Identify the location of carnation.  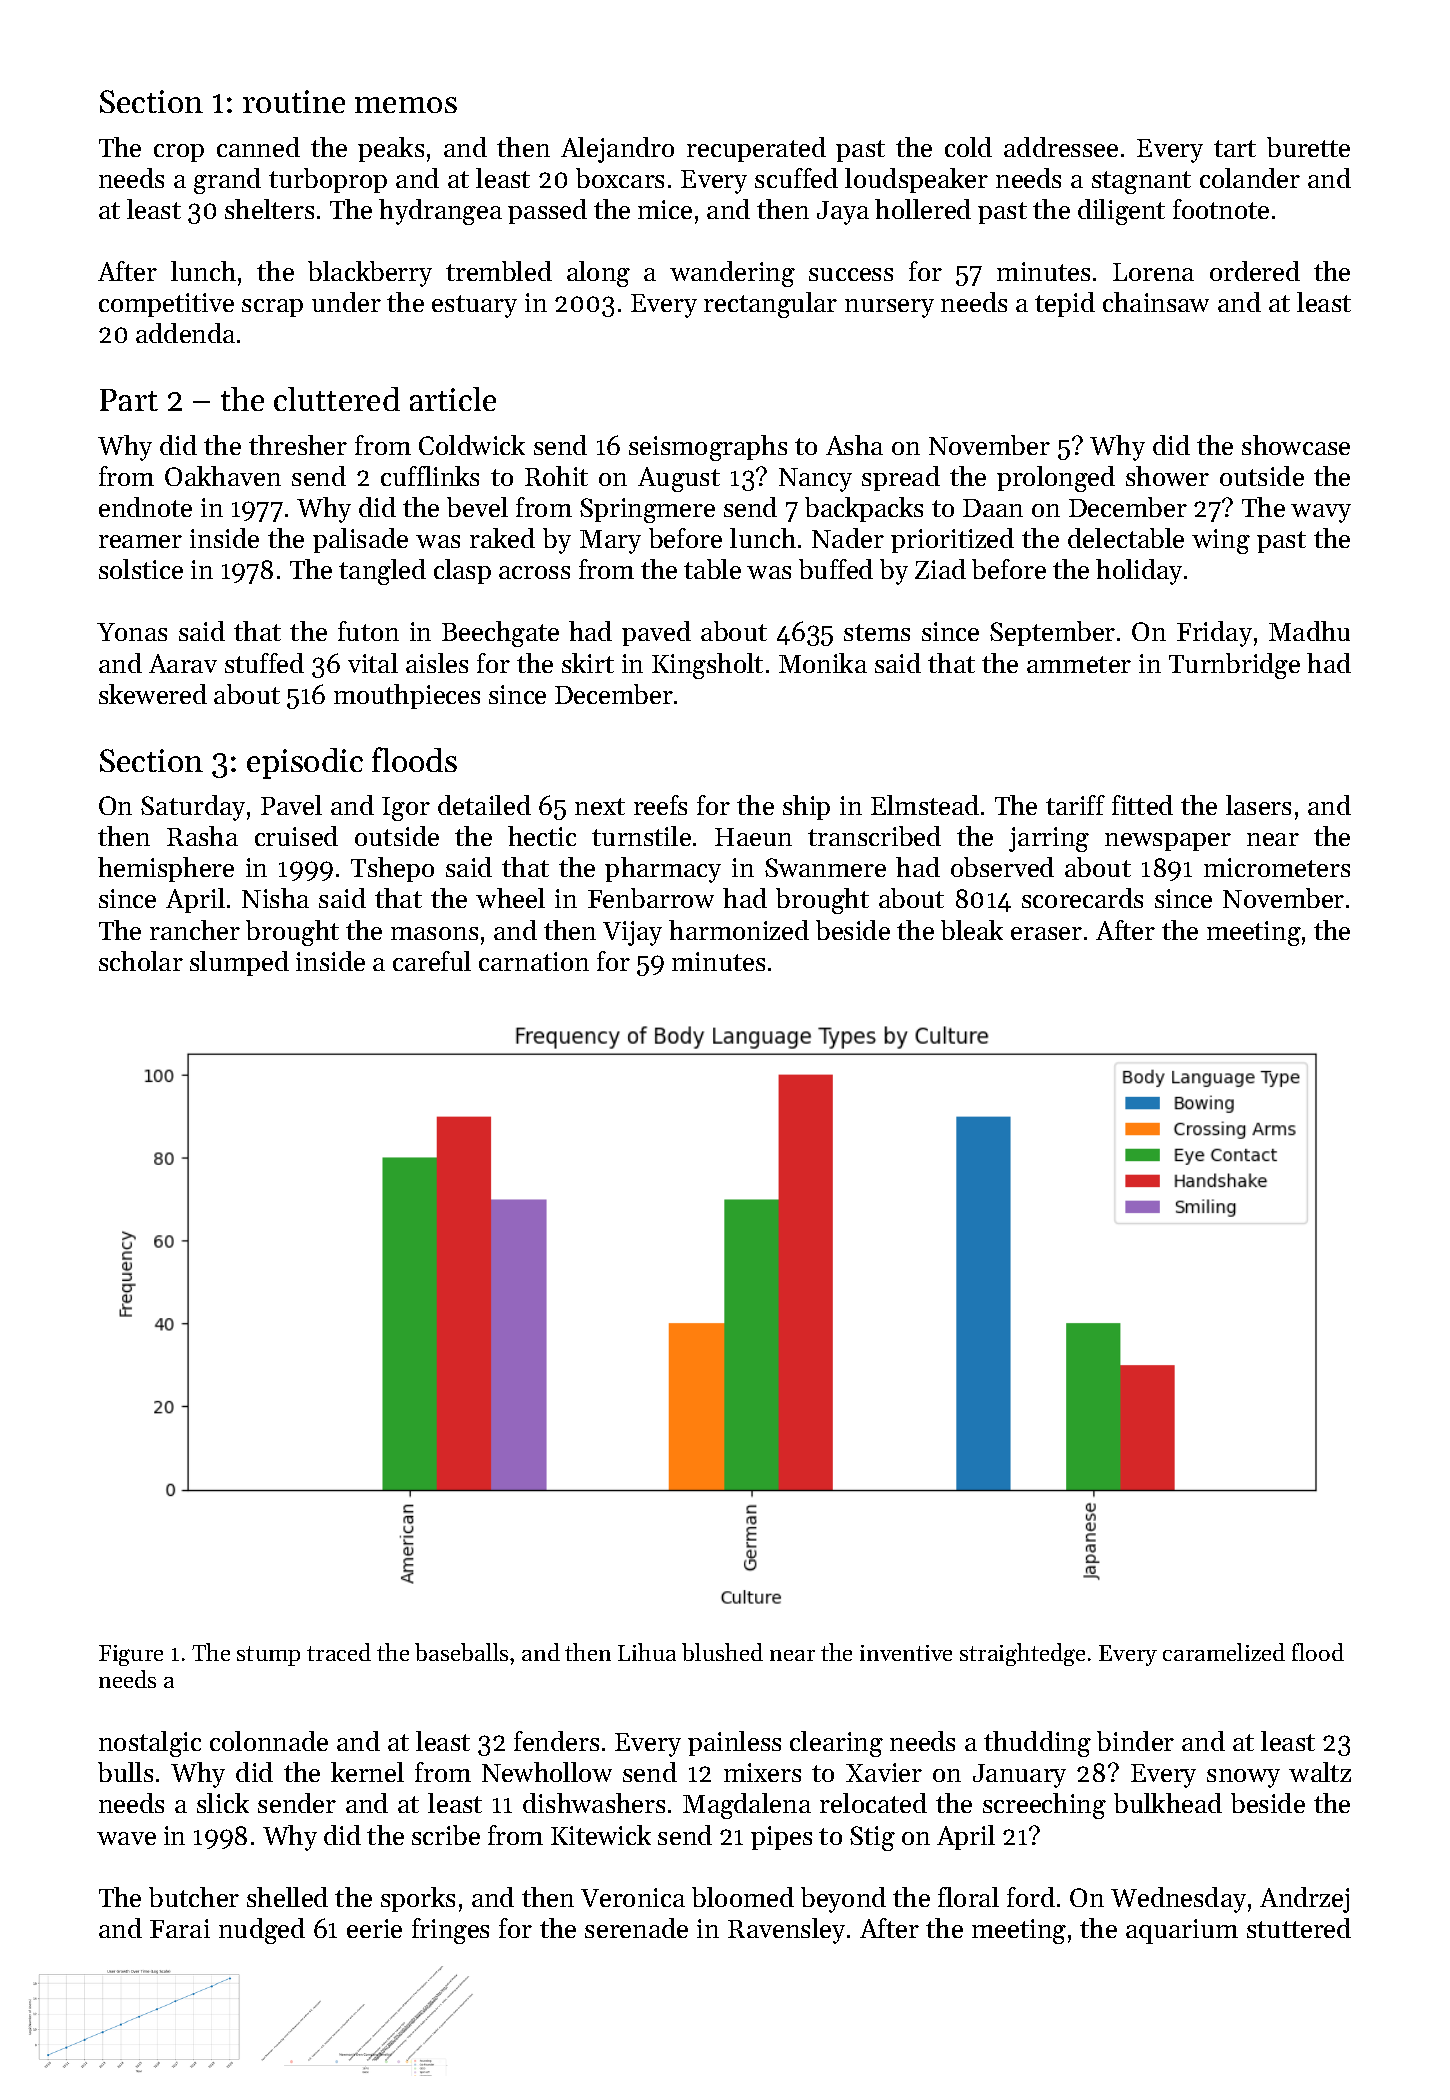
(534, 961).
